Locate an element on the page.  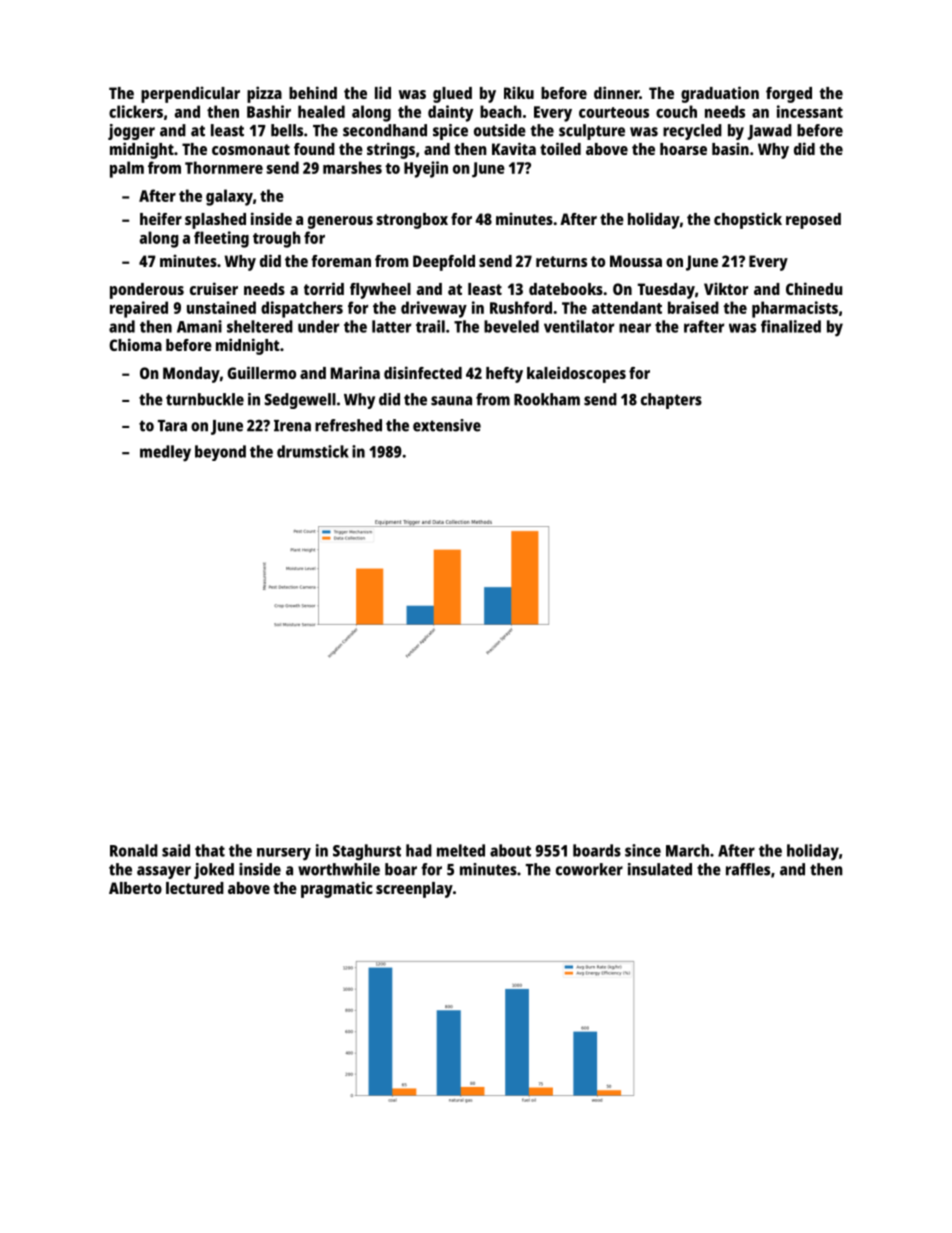
that is located at coordinates (210, 850).
